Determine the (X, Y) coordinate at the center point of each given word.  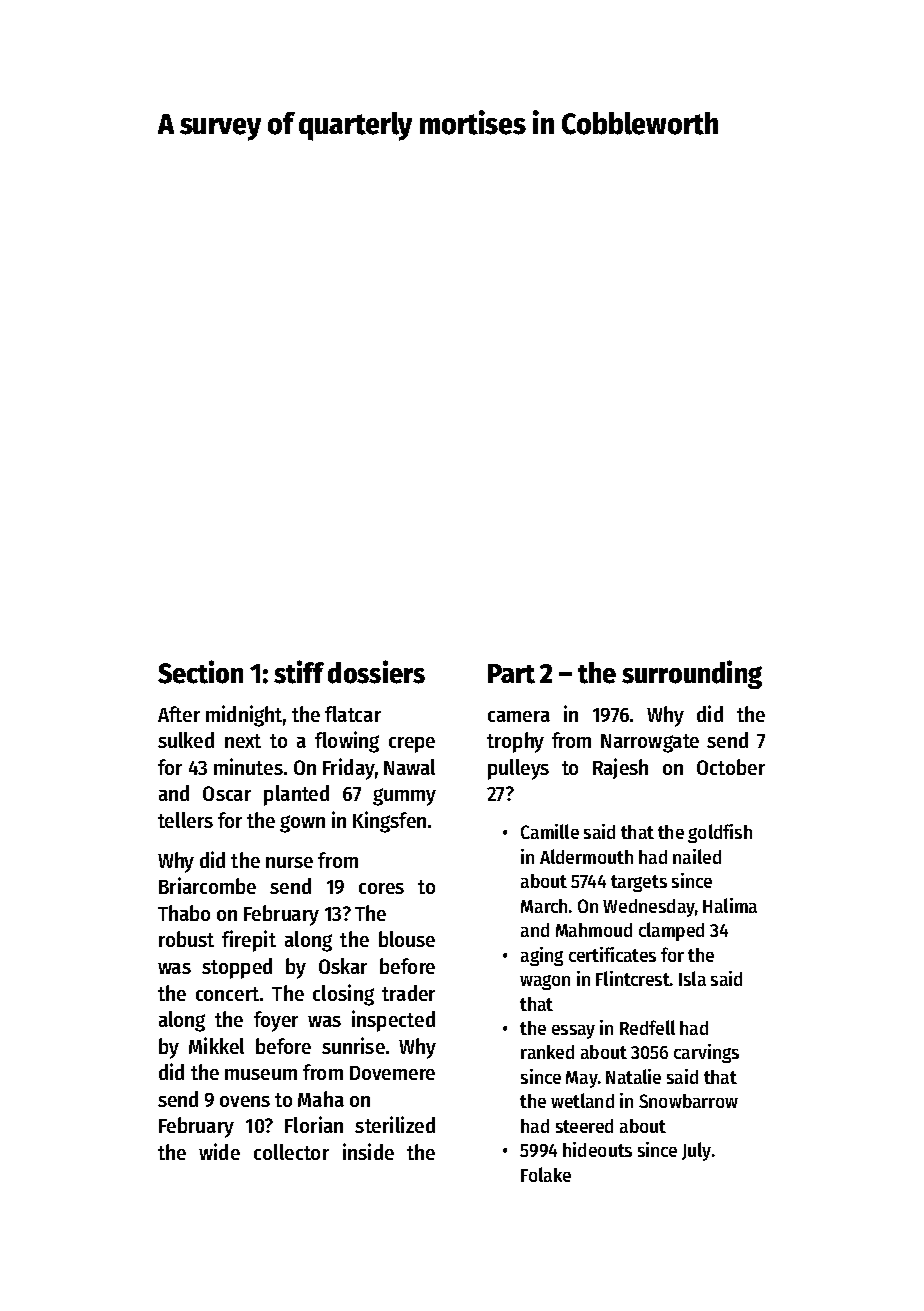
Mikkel (216, 1045)
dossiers (376, 672)
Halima (730, 905)
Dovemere (392, 1073)
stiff (299, 672)
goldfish (720, 833)
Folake (546, 1174)
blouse (407, 939)
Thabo (184, 913)
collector (291, 1152)
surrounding (692, 674)
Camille (550, 831)
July (696, 1151)
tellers (185, 820)
